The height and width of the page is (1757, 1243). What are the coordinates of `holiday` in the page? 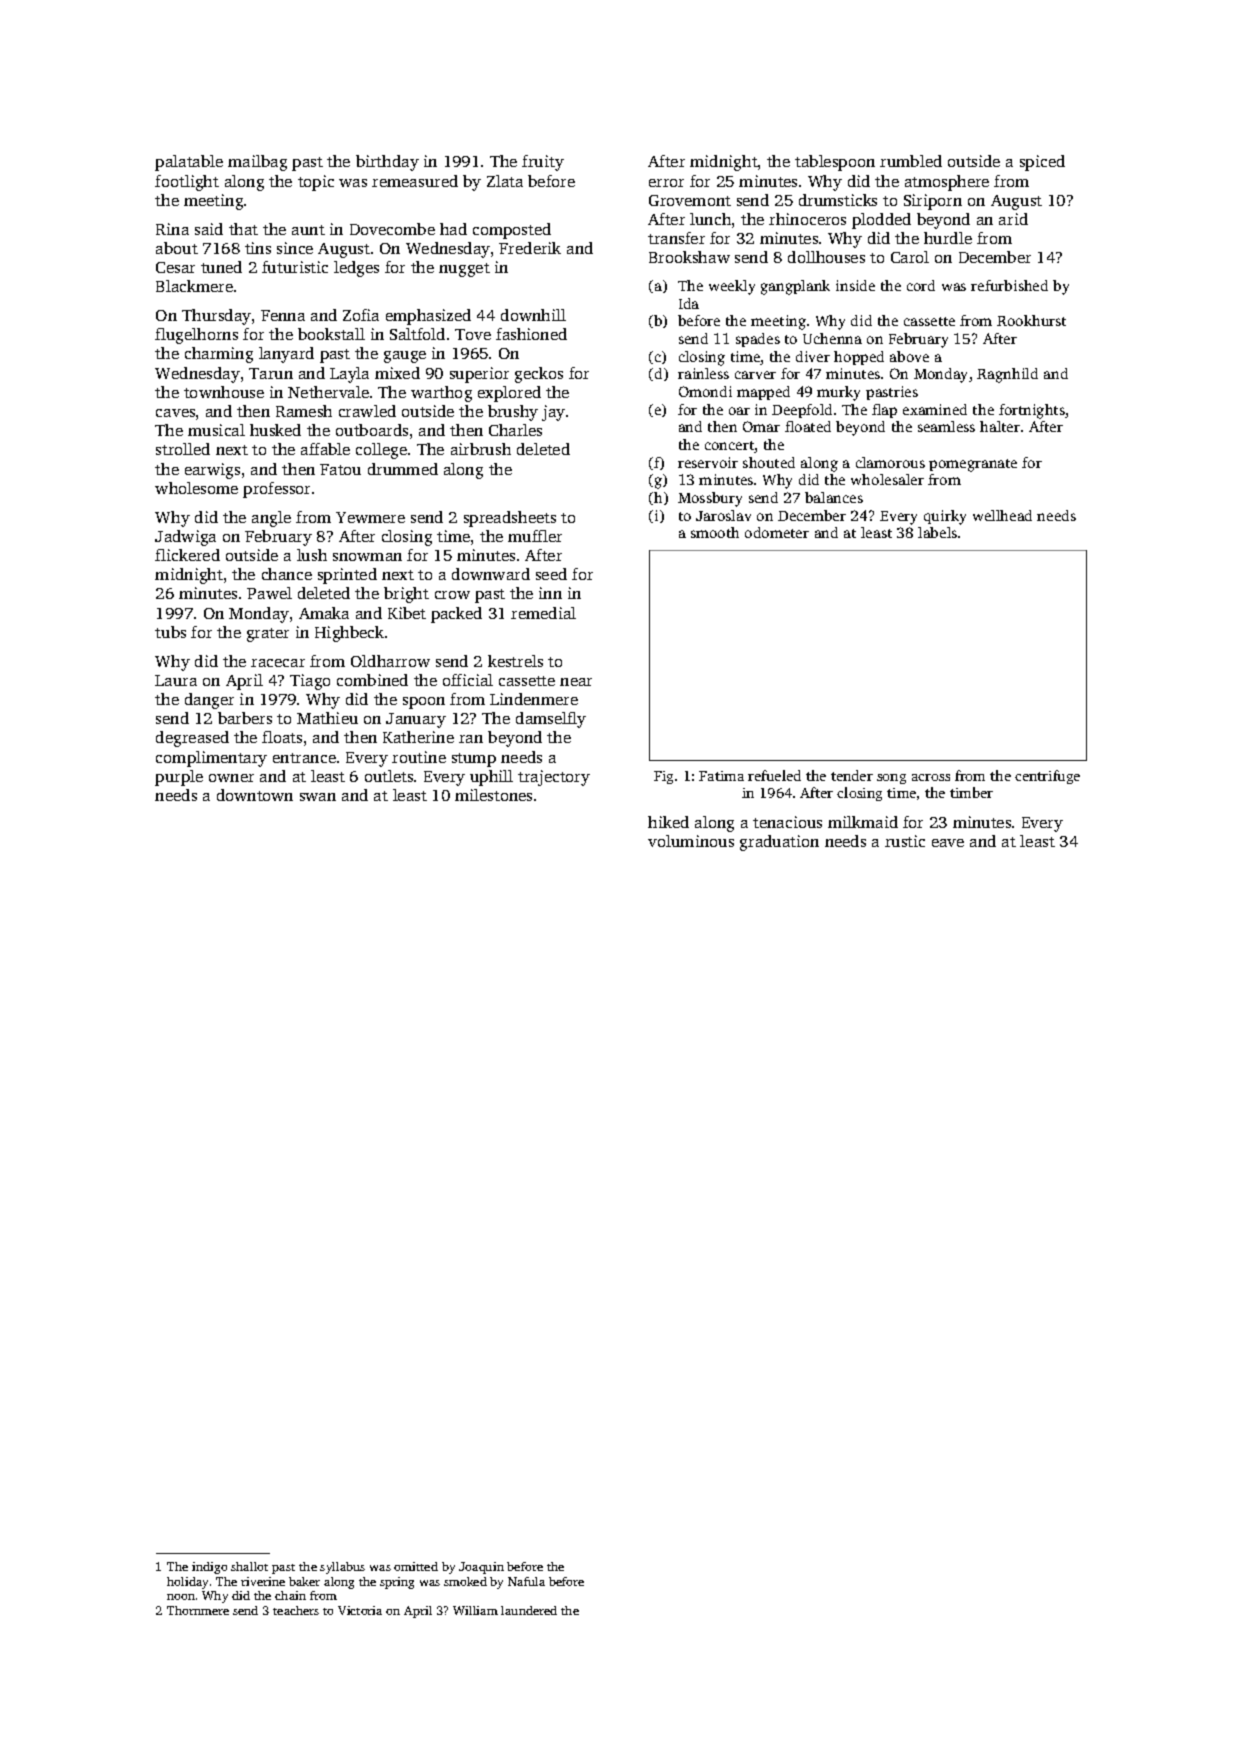 It's located at (187, 1583).
